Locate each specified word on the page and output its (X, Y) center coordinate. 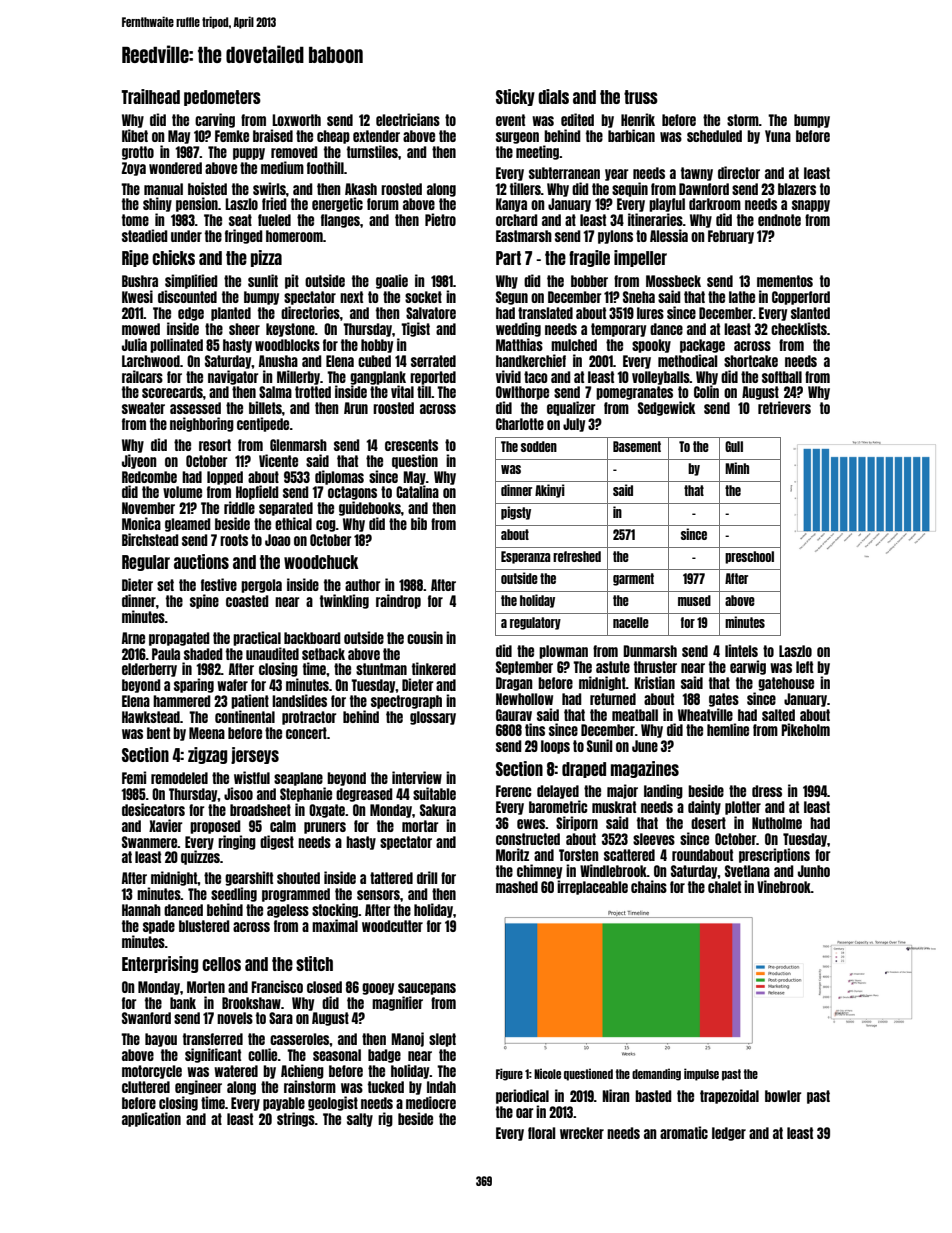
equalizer (571, 408)
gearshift (249, 878)
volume (182, 492)
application (151, 1119)
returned (613, 699)
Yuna (778, 136)
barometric (558, 806)
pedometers (222, 98)
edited (577, 119)
